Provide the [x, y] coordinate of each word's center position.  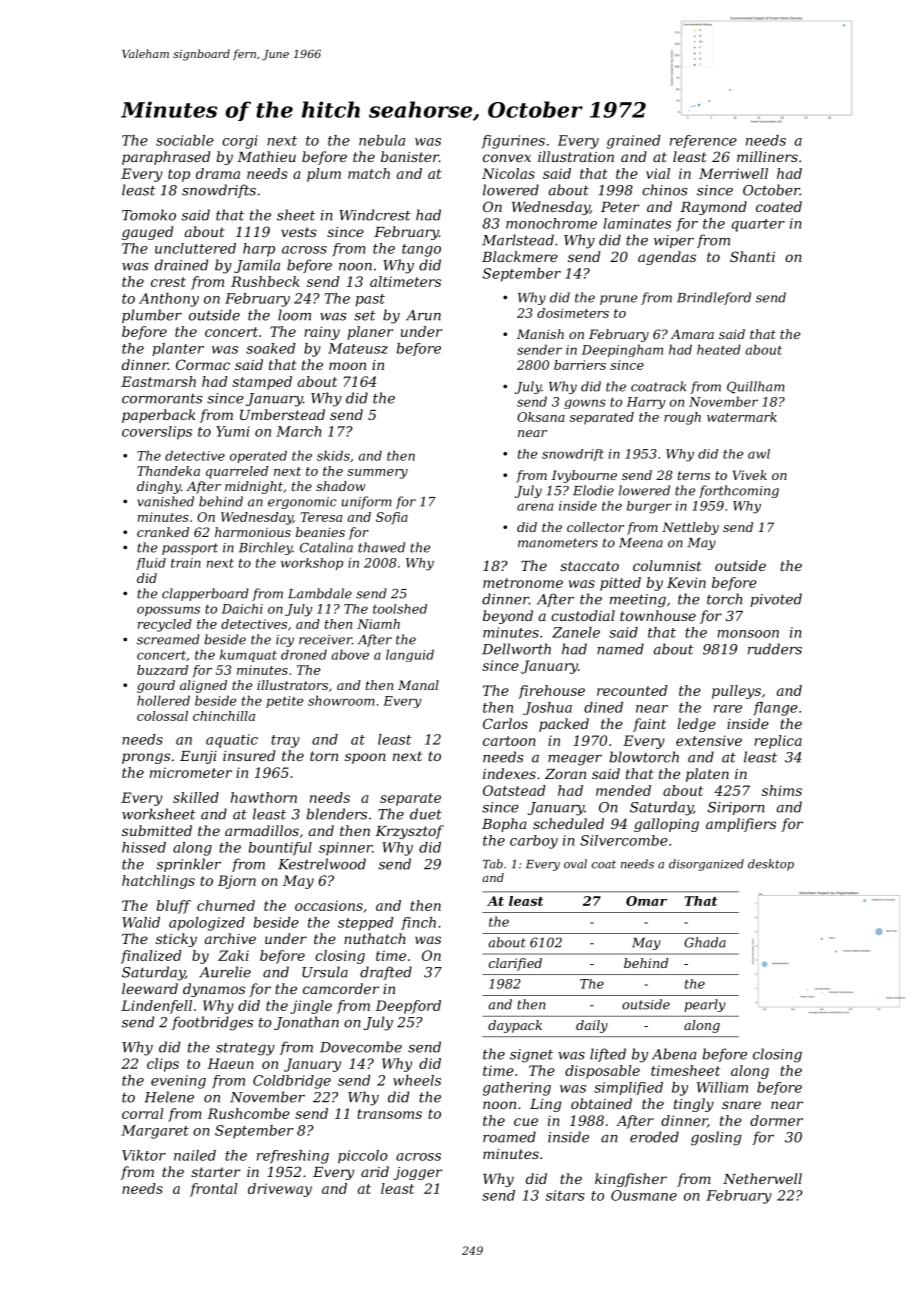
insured [249, 755]
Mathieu [266, 156]
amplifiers [741, 825]
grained [634, 142]
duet [426, 814]
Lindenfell [156, 1007]
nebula [382, 140]
